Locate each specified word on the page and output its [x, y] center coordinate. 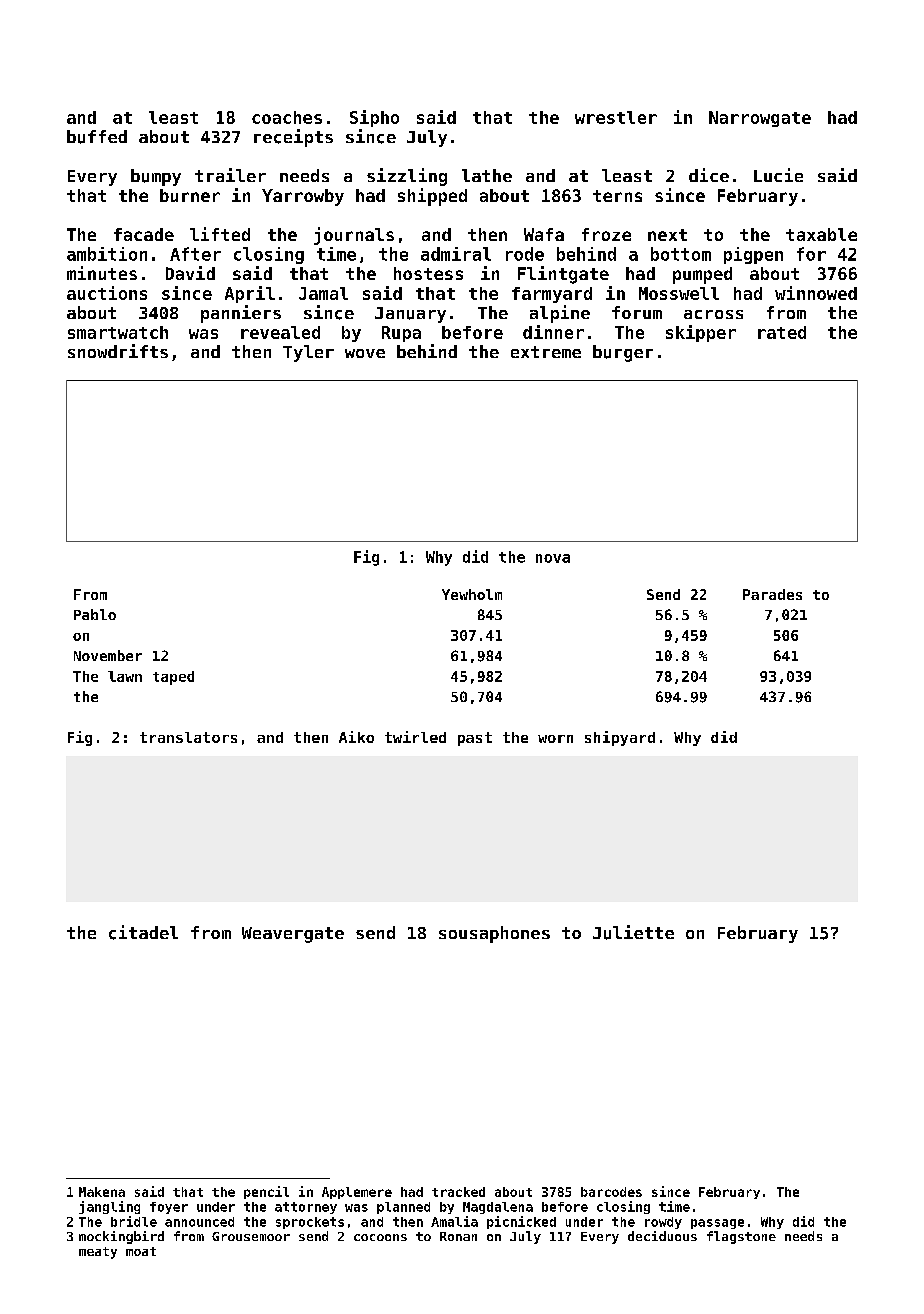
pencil [266, 1192]
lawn [125, 676]
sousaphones [494, 934]
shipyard [620, 738]
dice [709, 175]
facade [144, 234]
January [410, 315]
